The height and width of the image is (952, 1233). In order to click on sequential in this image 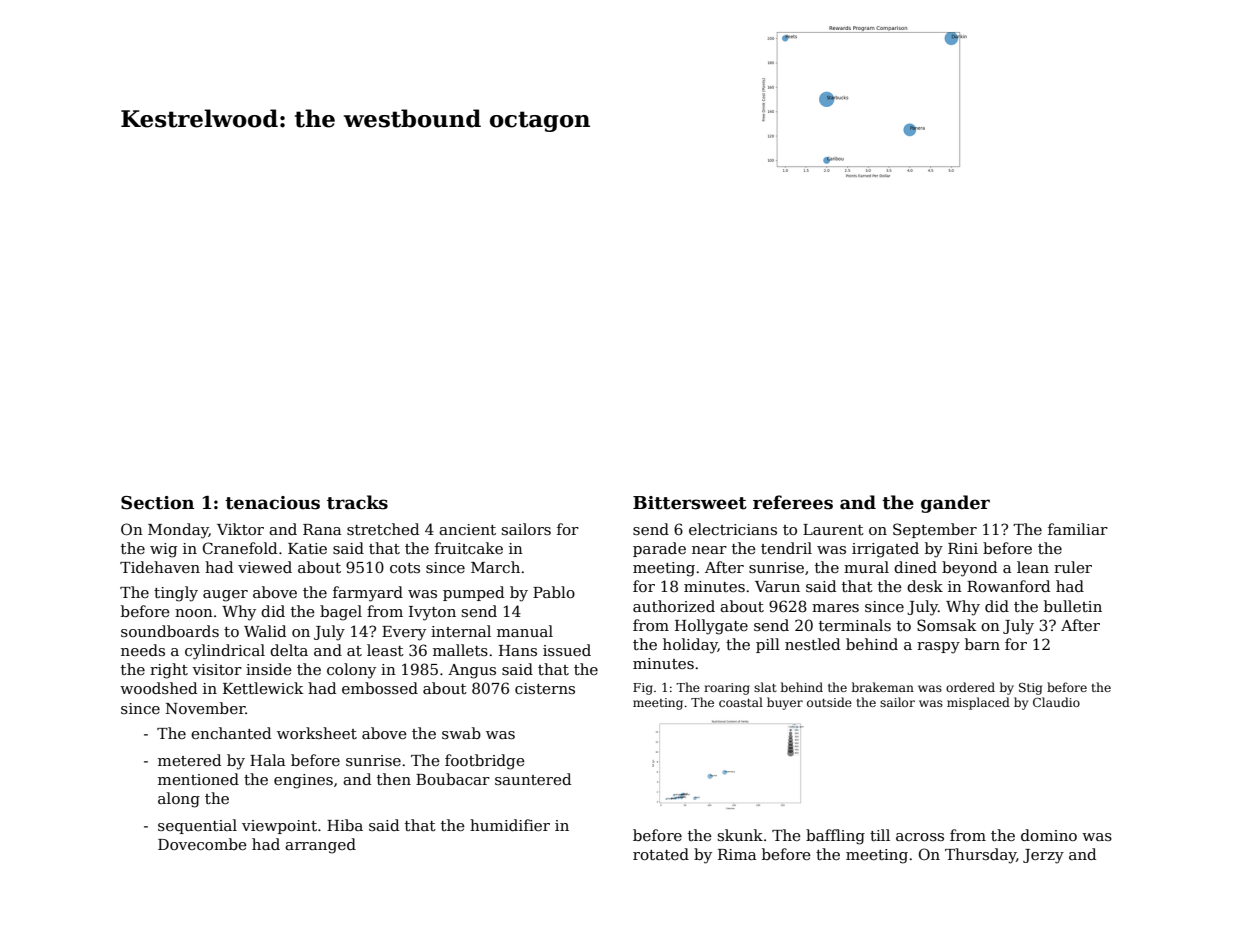, I will do `click(197, 826)`.
